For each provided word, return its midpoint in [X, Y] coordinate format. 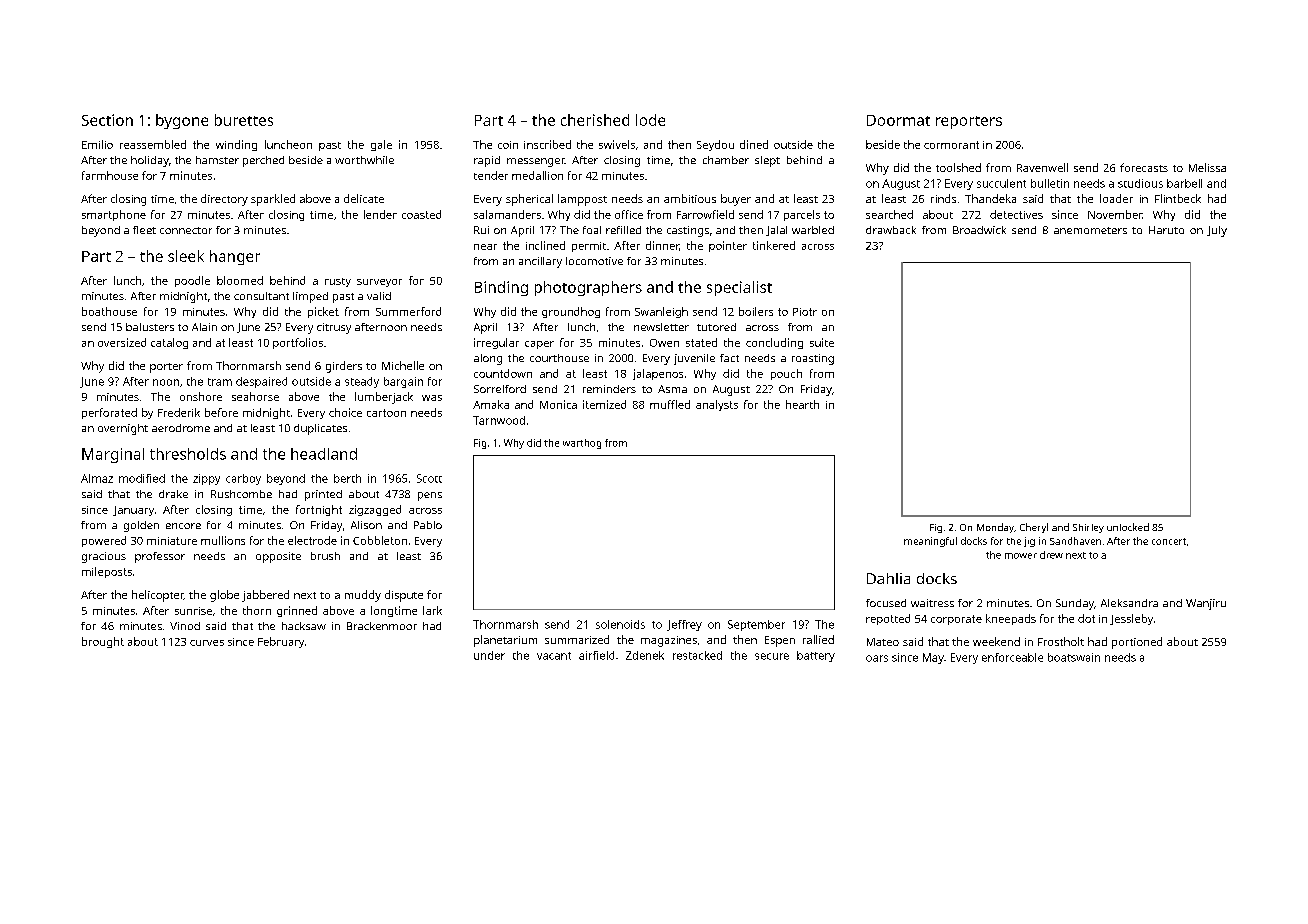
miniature [172, 541]
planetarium [505, 641]
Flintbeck [1178, 198]
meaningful [930, 542]
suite [822, 342]
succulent [1001, 183]
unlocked [1128, 527]
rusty [338, 282]
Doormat [898, 120]
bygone [182, 121]
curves [207, 643]
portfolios [298, 343]
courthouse [559, 358]
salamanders [507, 214]
